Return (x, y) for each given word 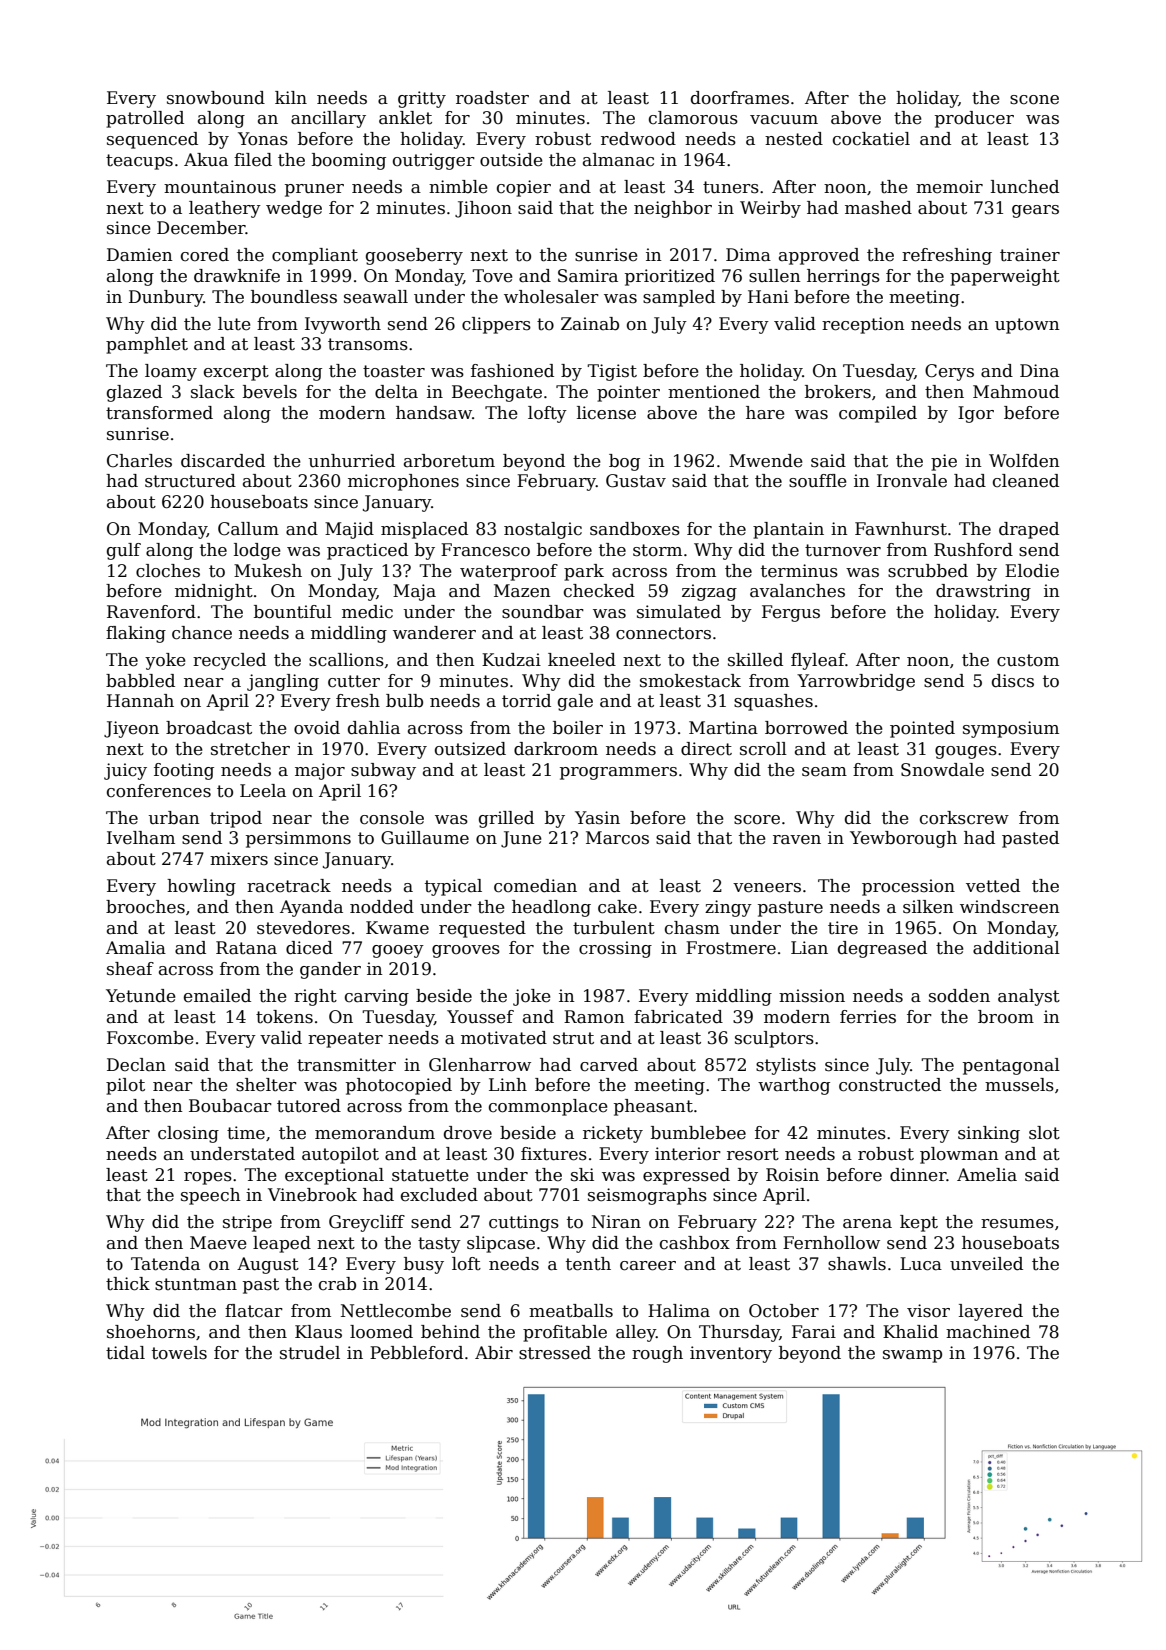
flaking (136, 634)
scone (1034, 100)
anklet (405, 118)
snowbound (216, 98)
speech (210, 1196)
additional (1016, 948)
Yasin (597, 818)
